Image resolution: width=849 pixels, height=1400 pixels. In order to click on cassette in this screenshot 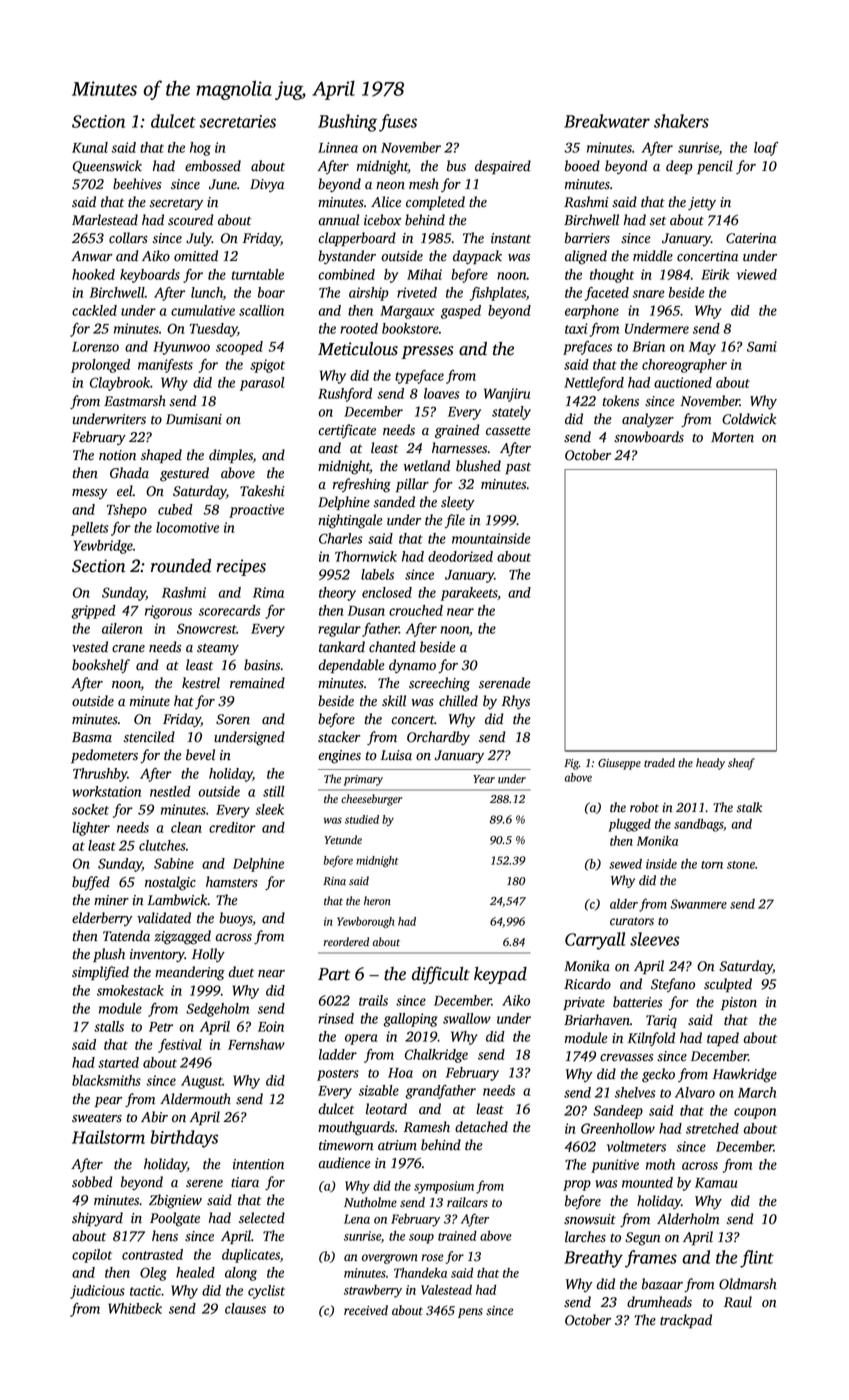, I will do `click(508, 431)`.
